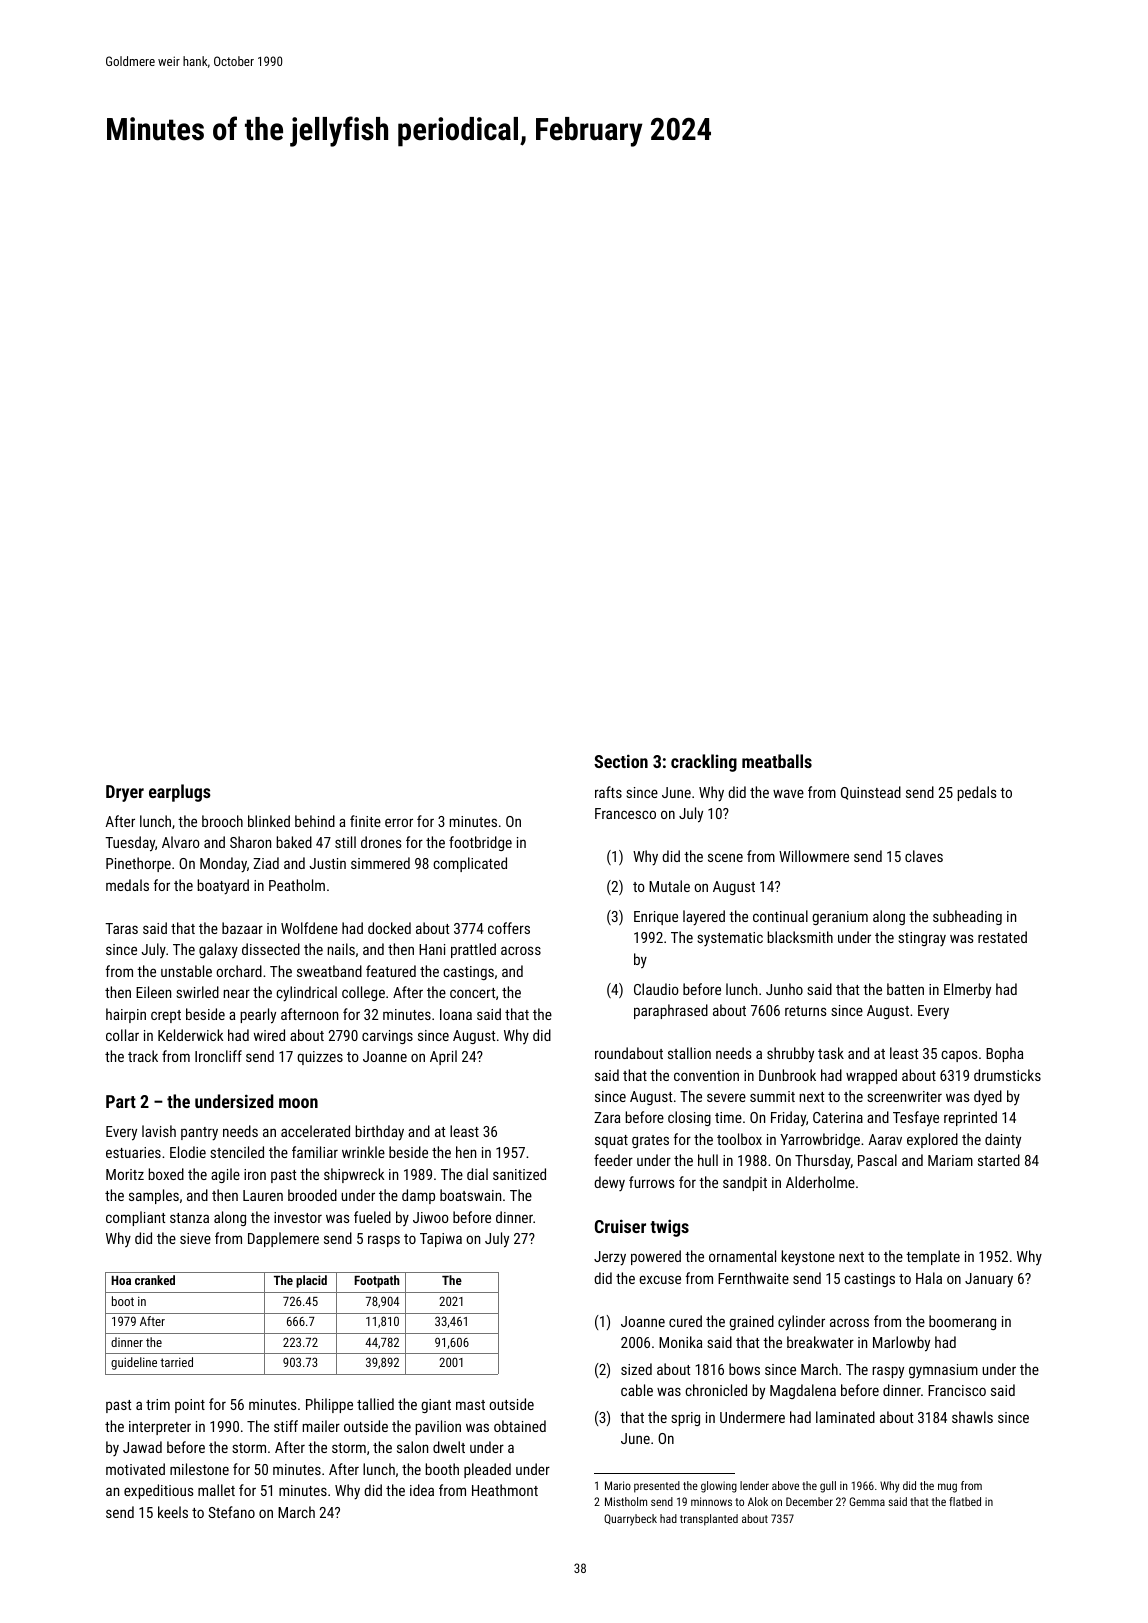 The width and height of the page is (1148, 1623). Describe the element at coordinates (784, 989) in the page. I see `Junho` at that location.
